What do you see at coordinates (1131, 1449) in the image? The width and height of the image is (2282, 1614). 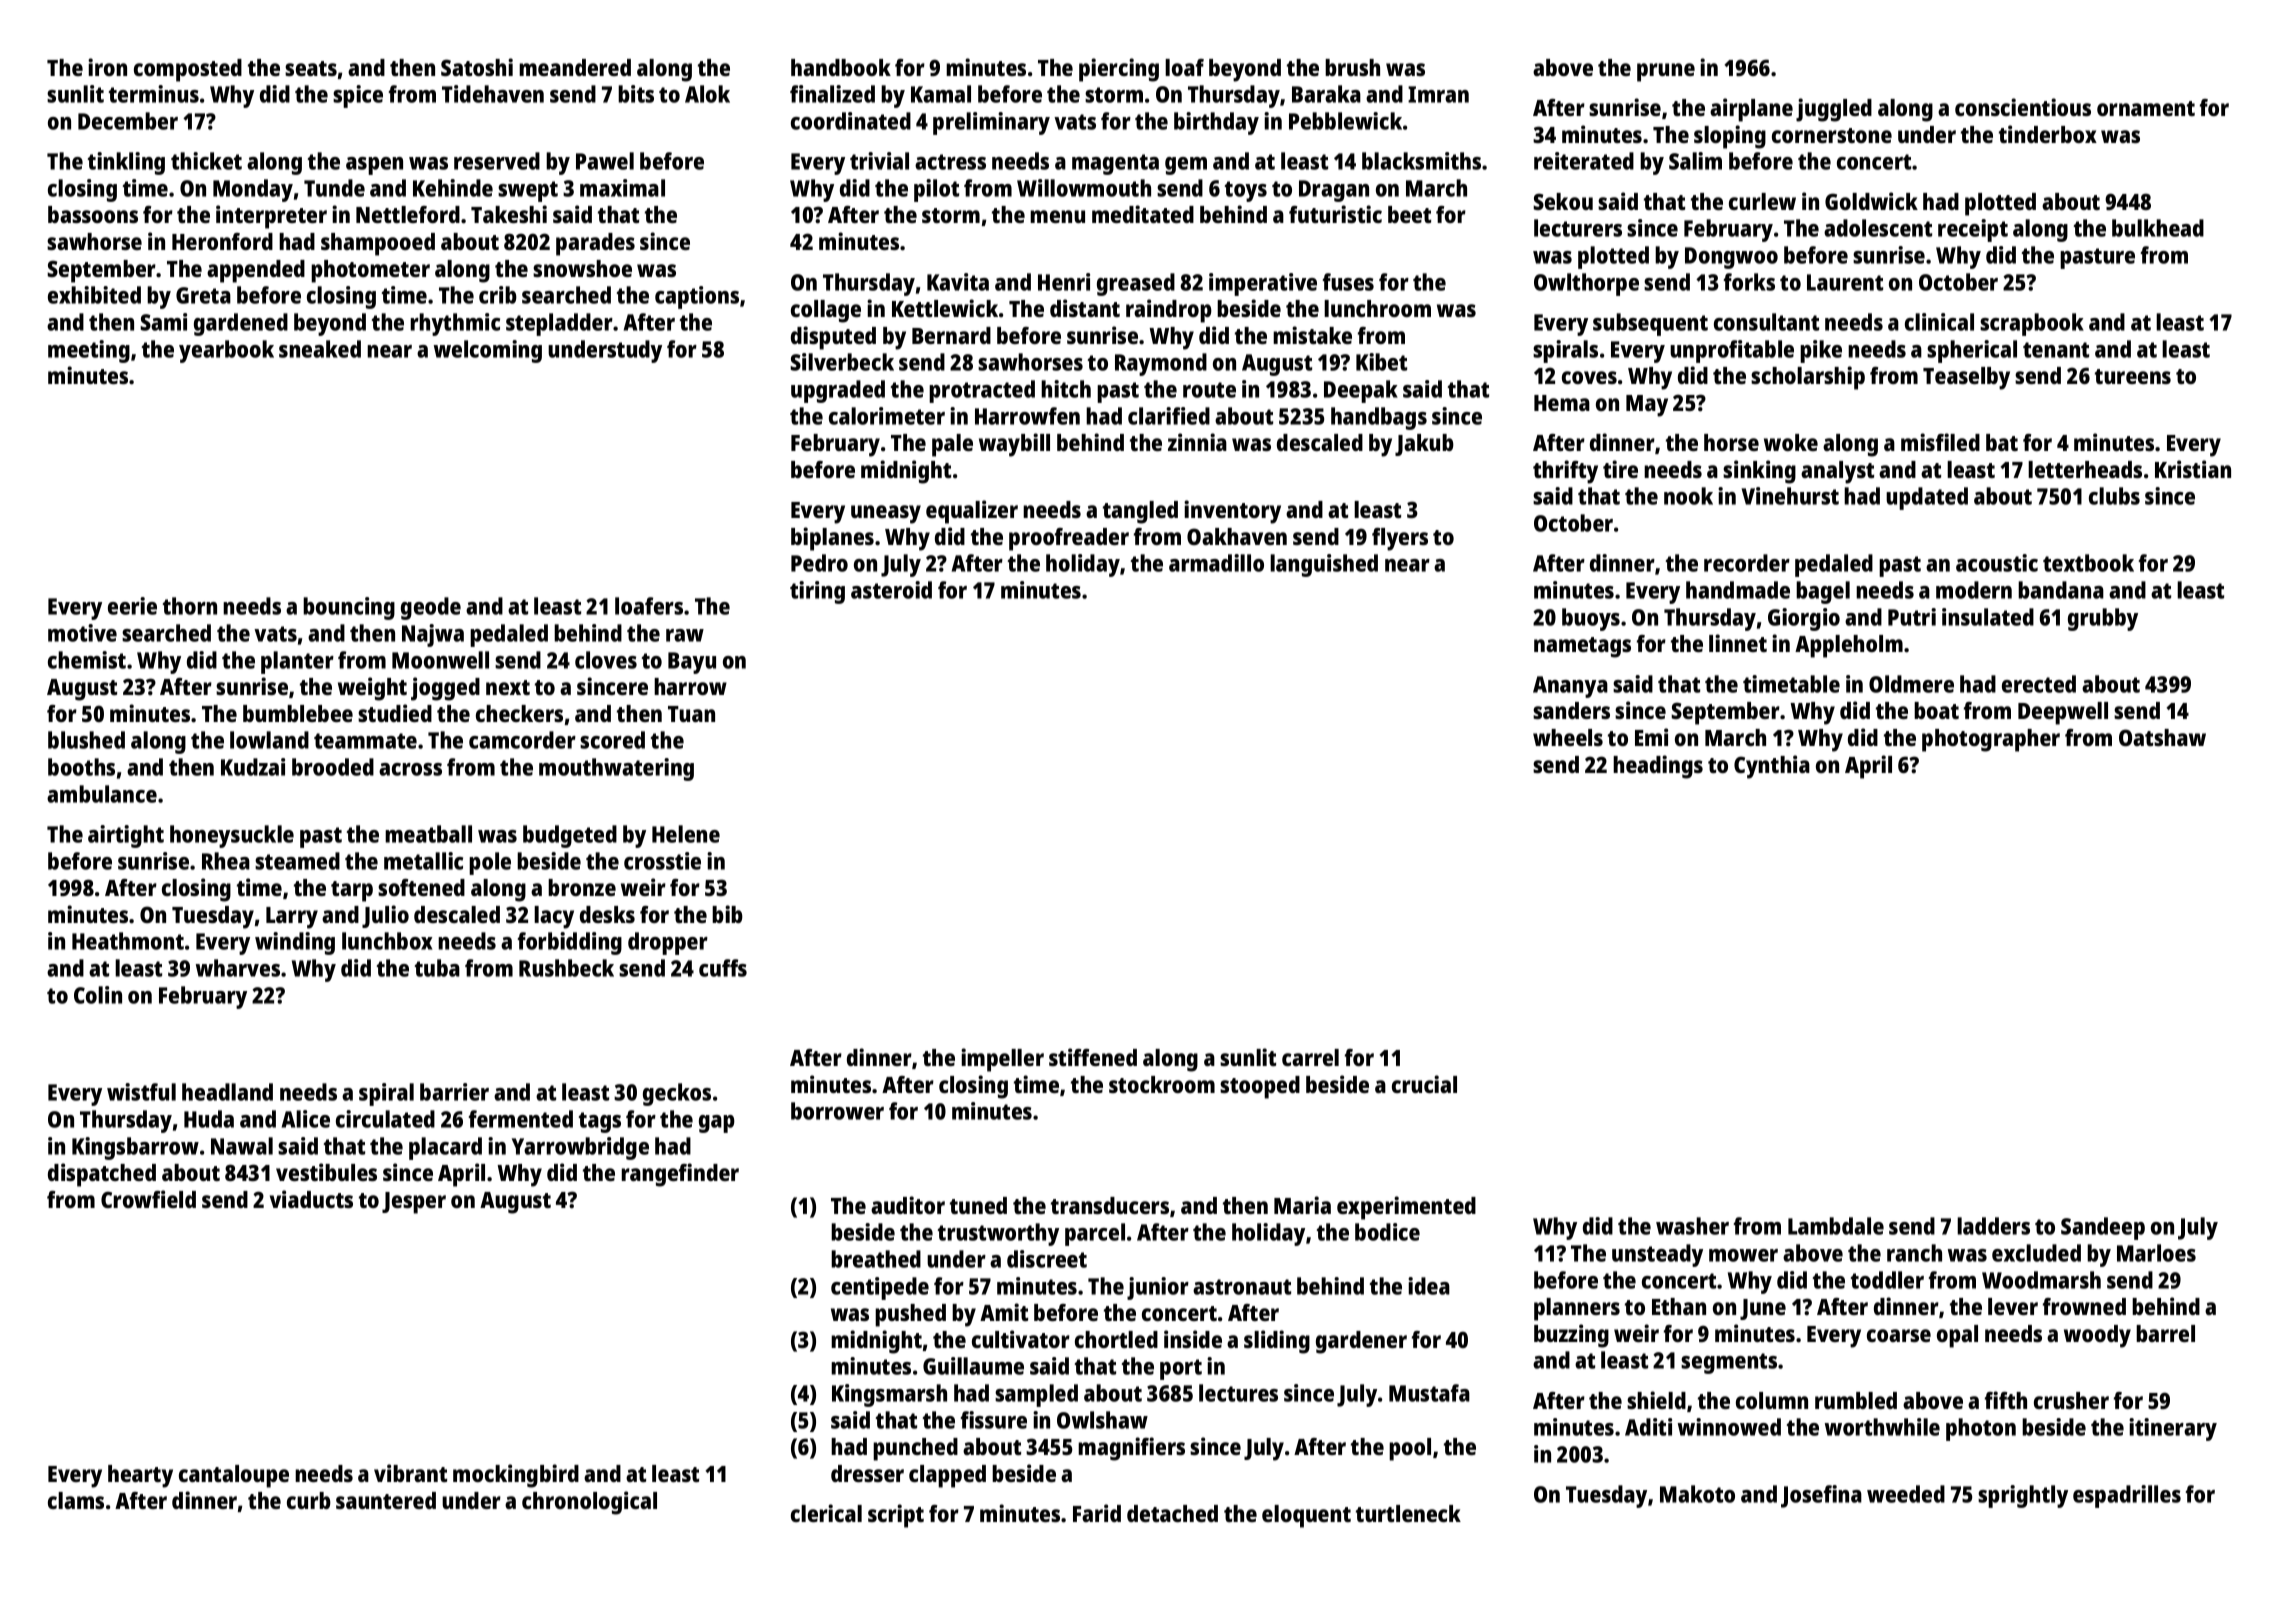 I see `magnifiers` at bounding box center [1131, 1449].
